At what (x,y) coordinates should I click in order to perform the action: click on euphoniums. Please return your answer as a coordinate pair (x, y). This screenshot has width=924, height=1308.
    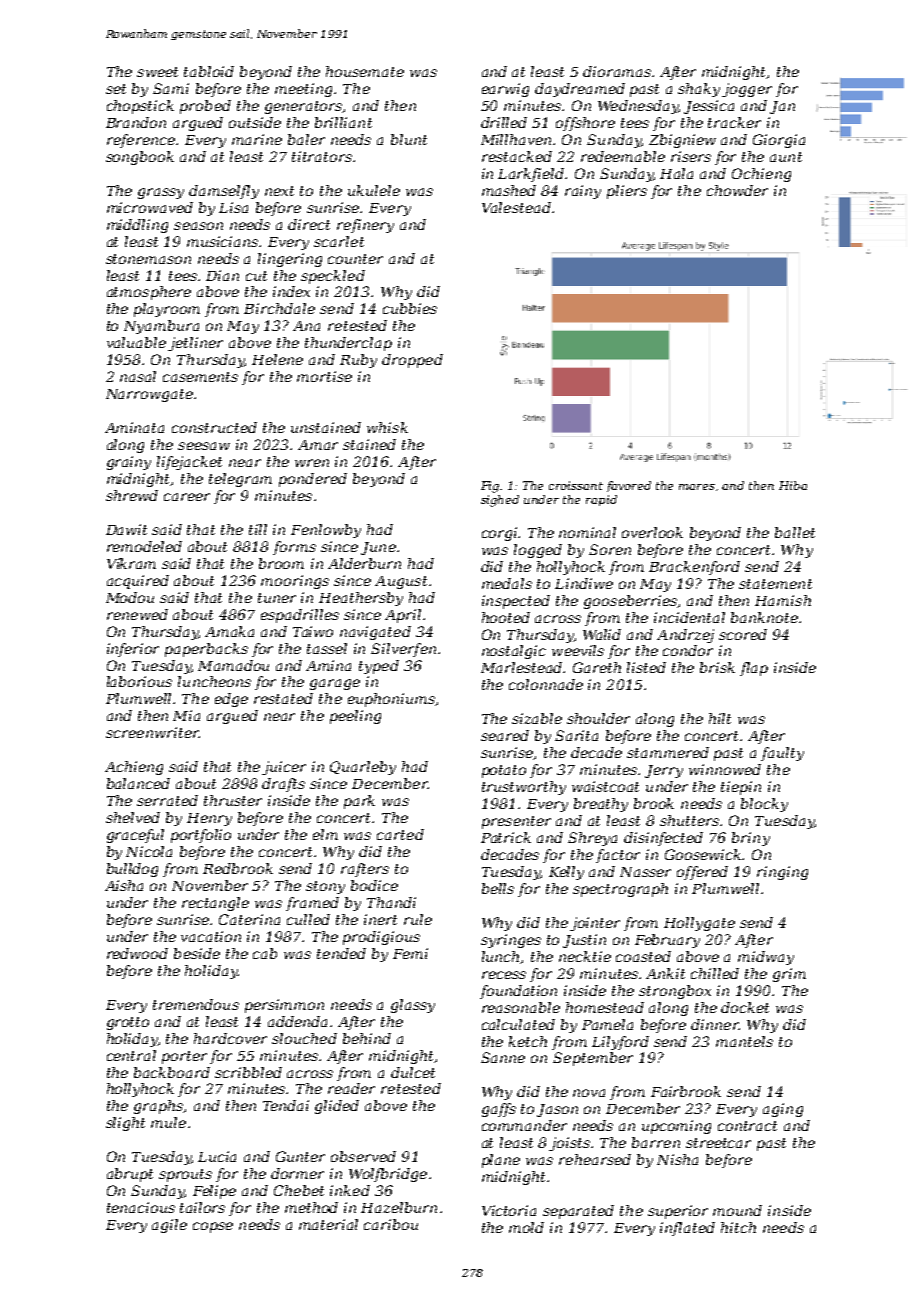
    Looking at the image, I should click on (391, 700).
